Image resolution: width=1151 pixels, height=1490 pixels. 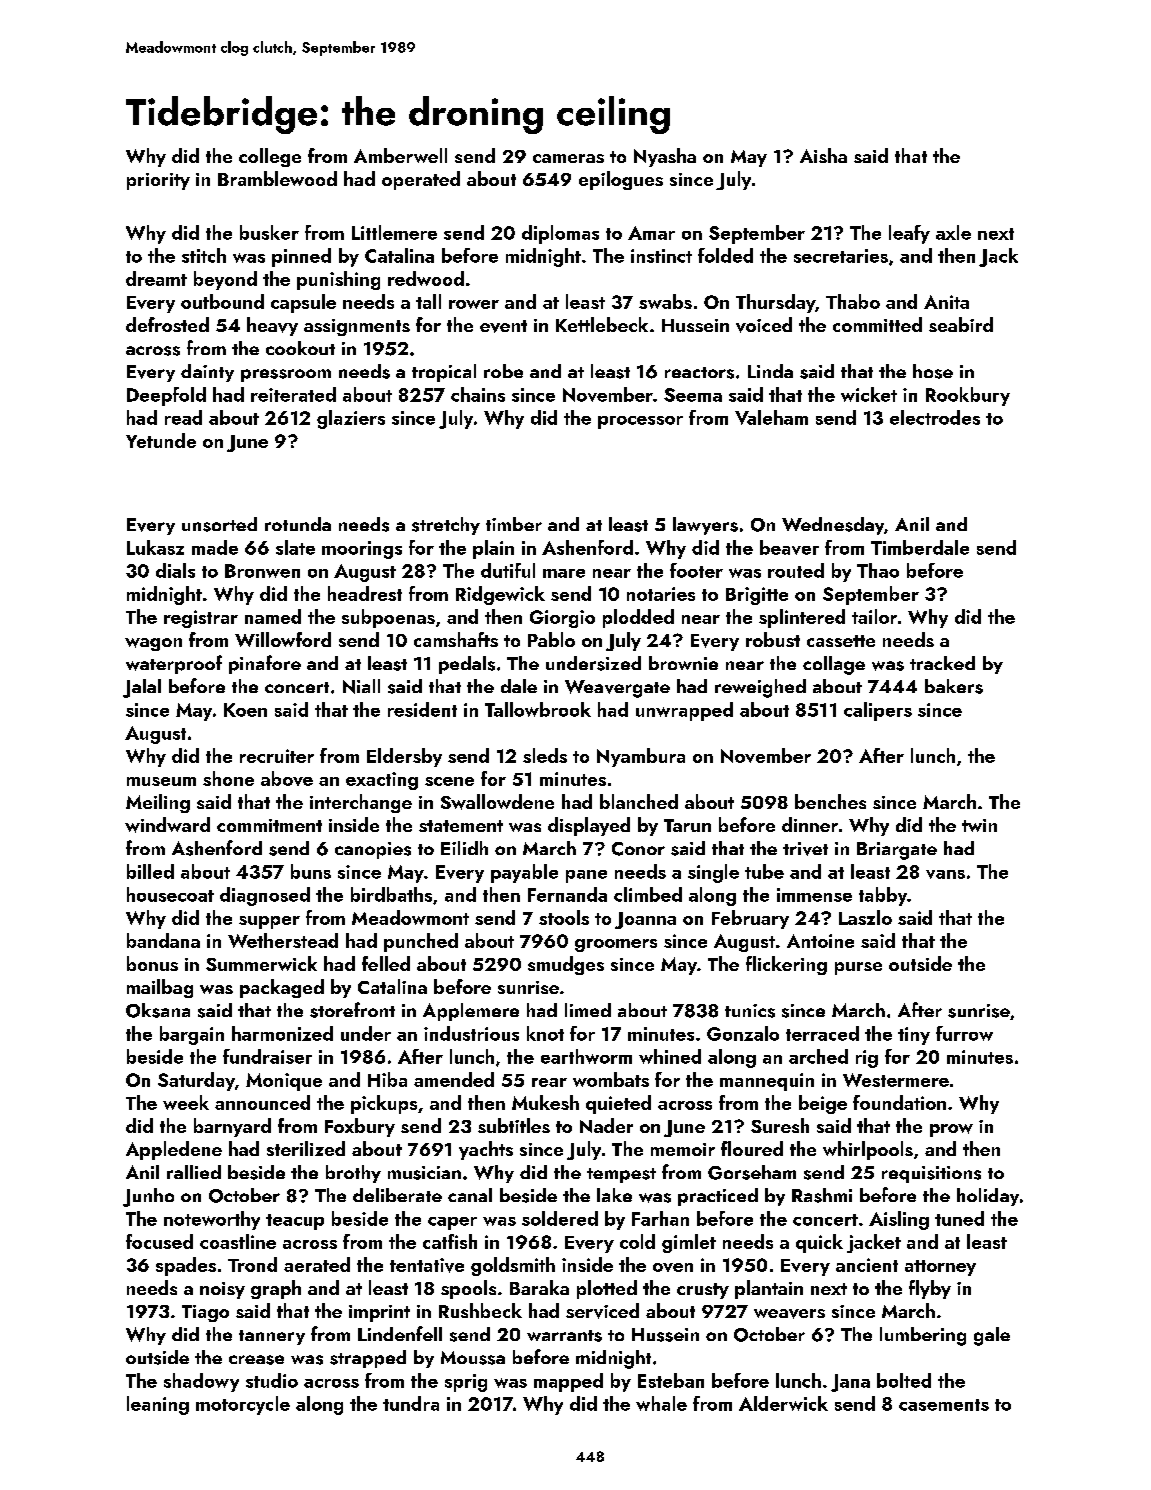 I want to click on wicket, so click(x=869, y=394).
